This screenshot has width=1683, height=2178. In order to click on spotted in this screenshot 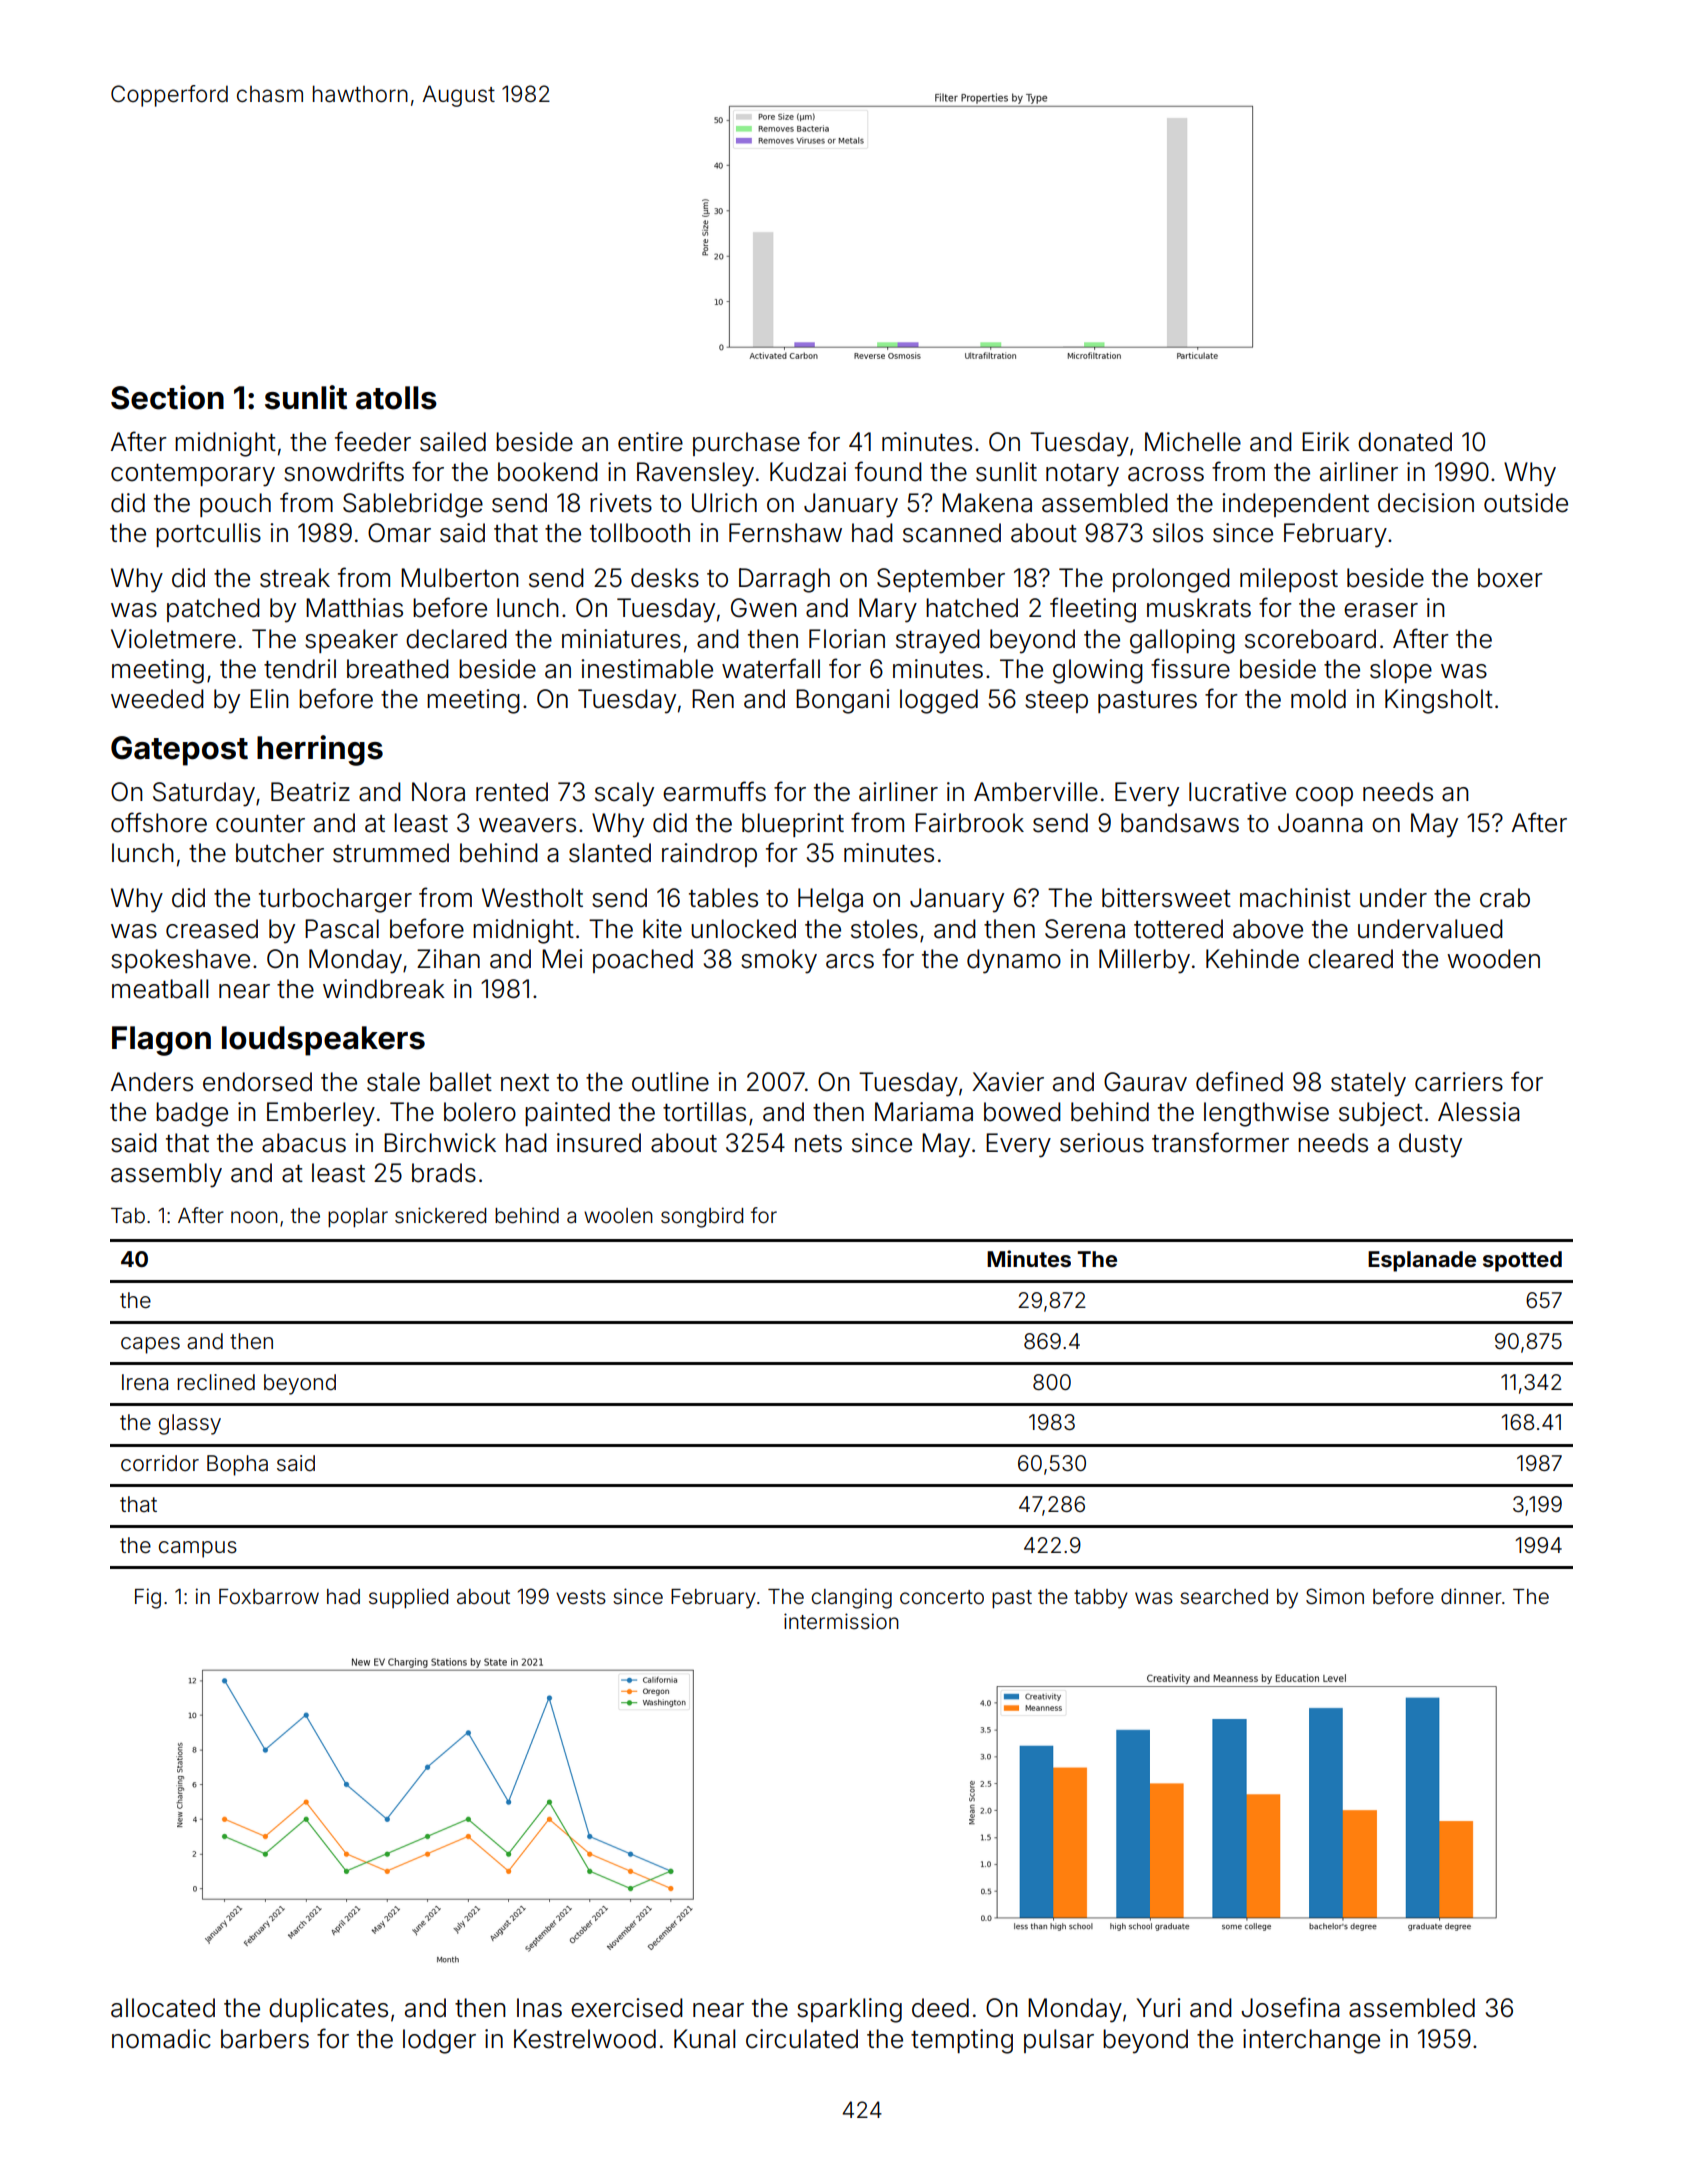, I will do `click(1522, 1261)`.
